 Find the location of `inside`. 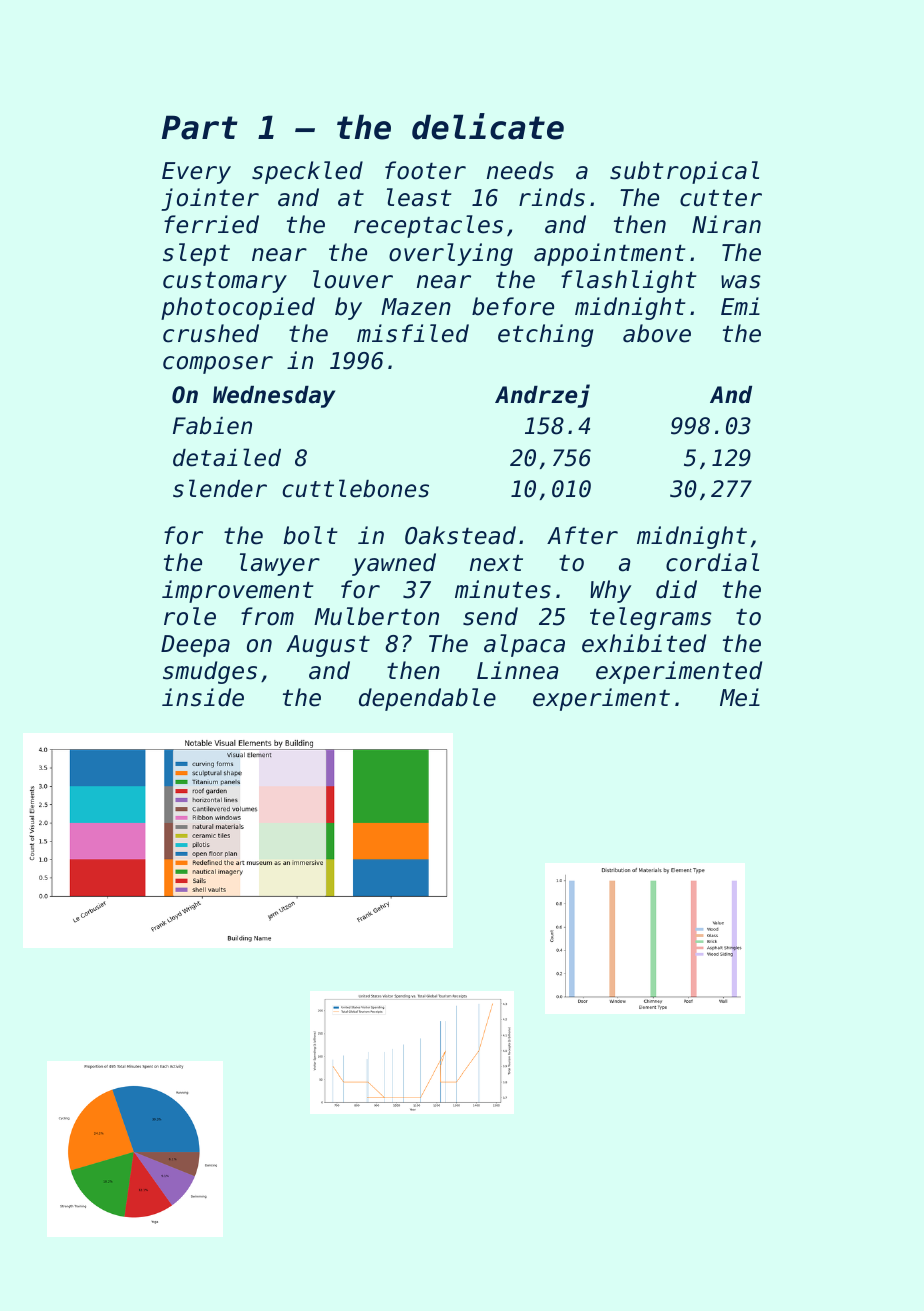

inside is located at coordinates (203, 697).
